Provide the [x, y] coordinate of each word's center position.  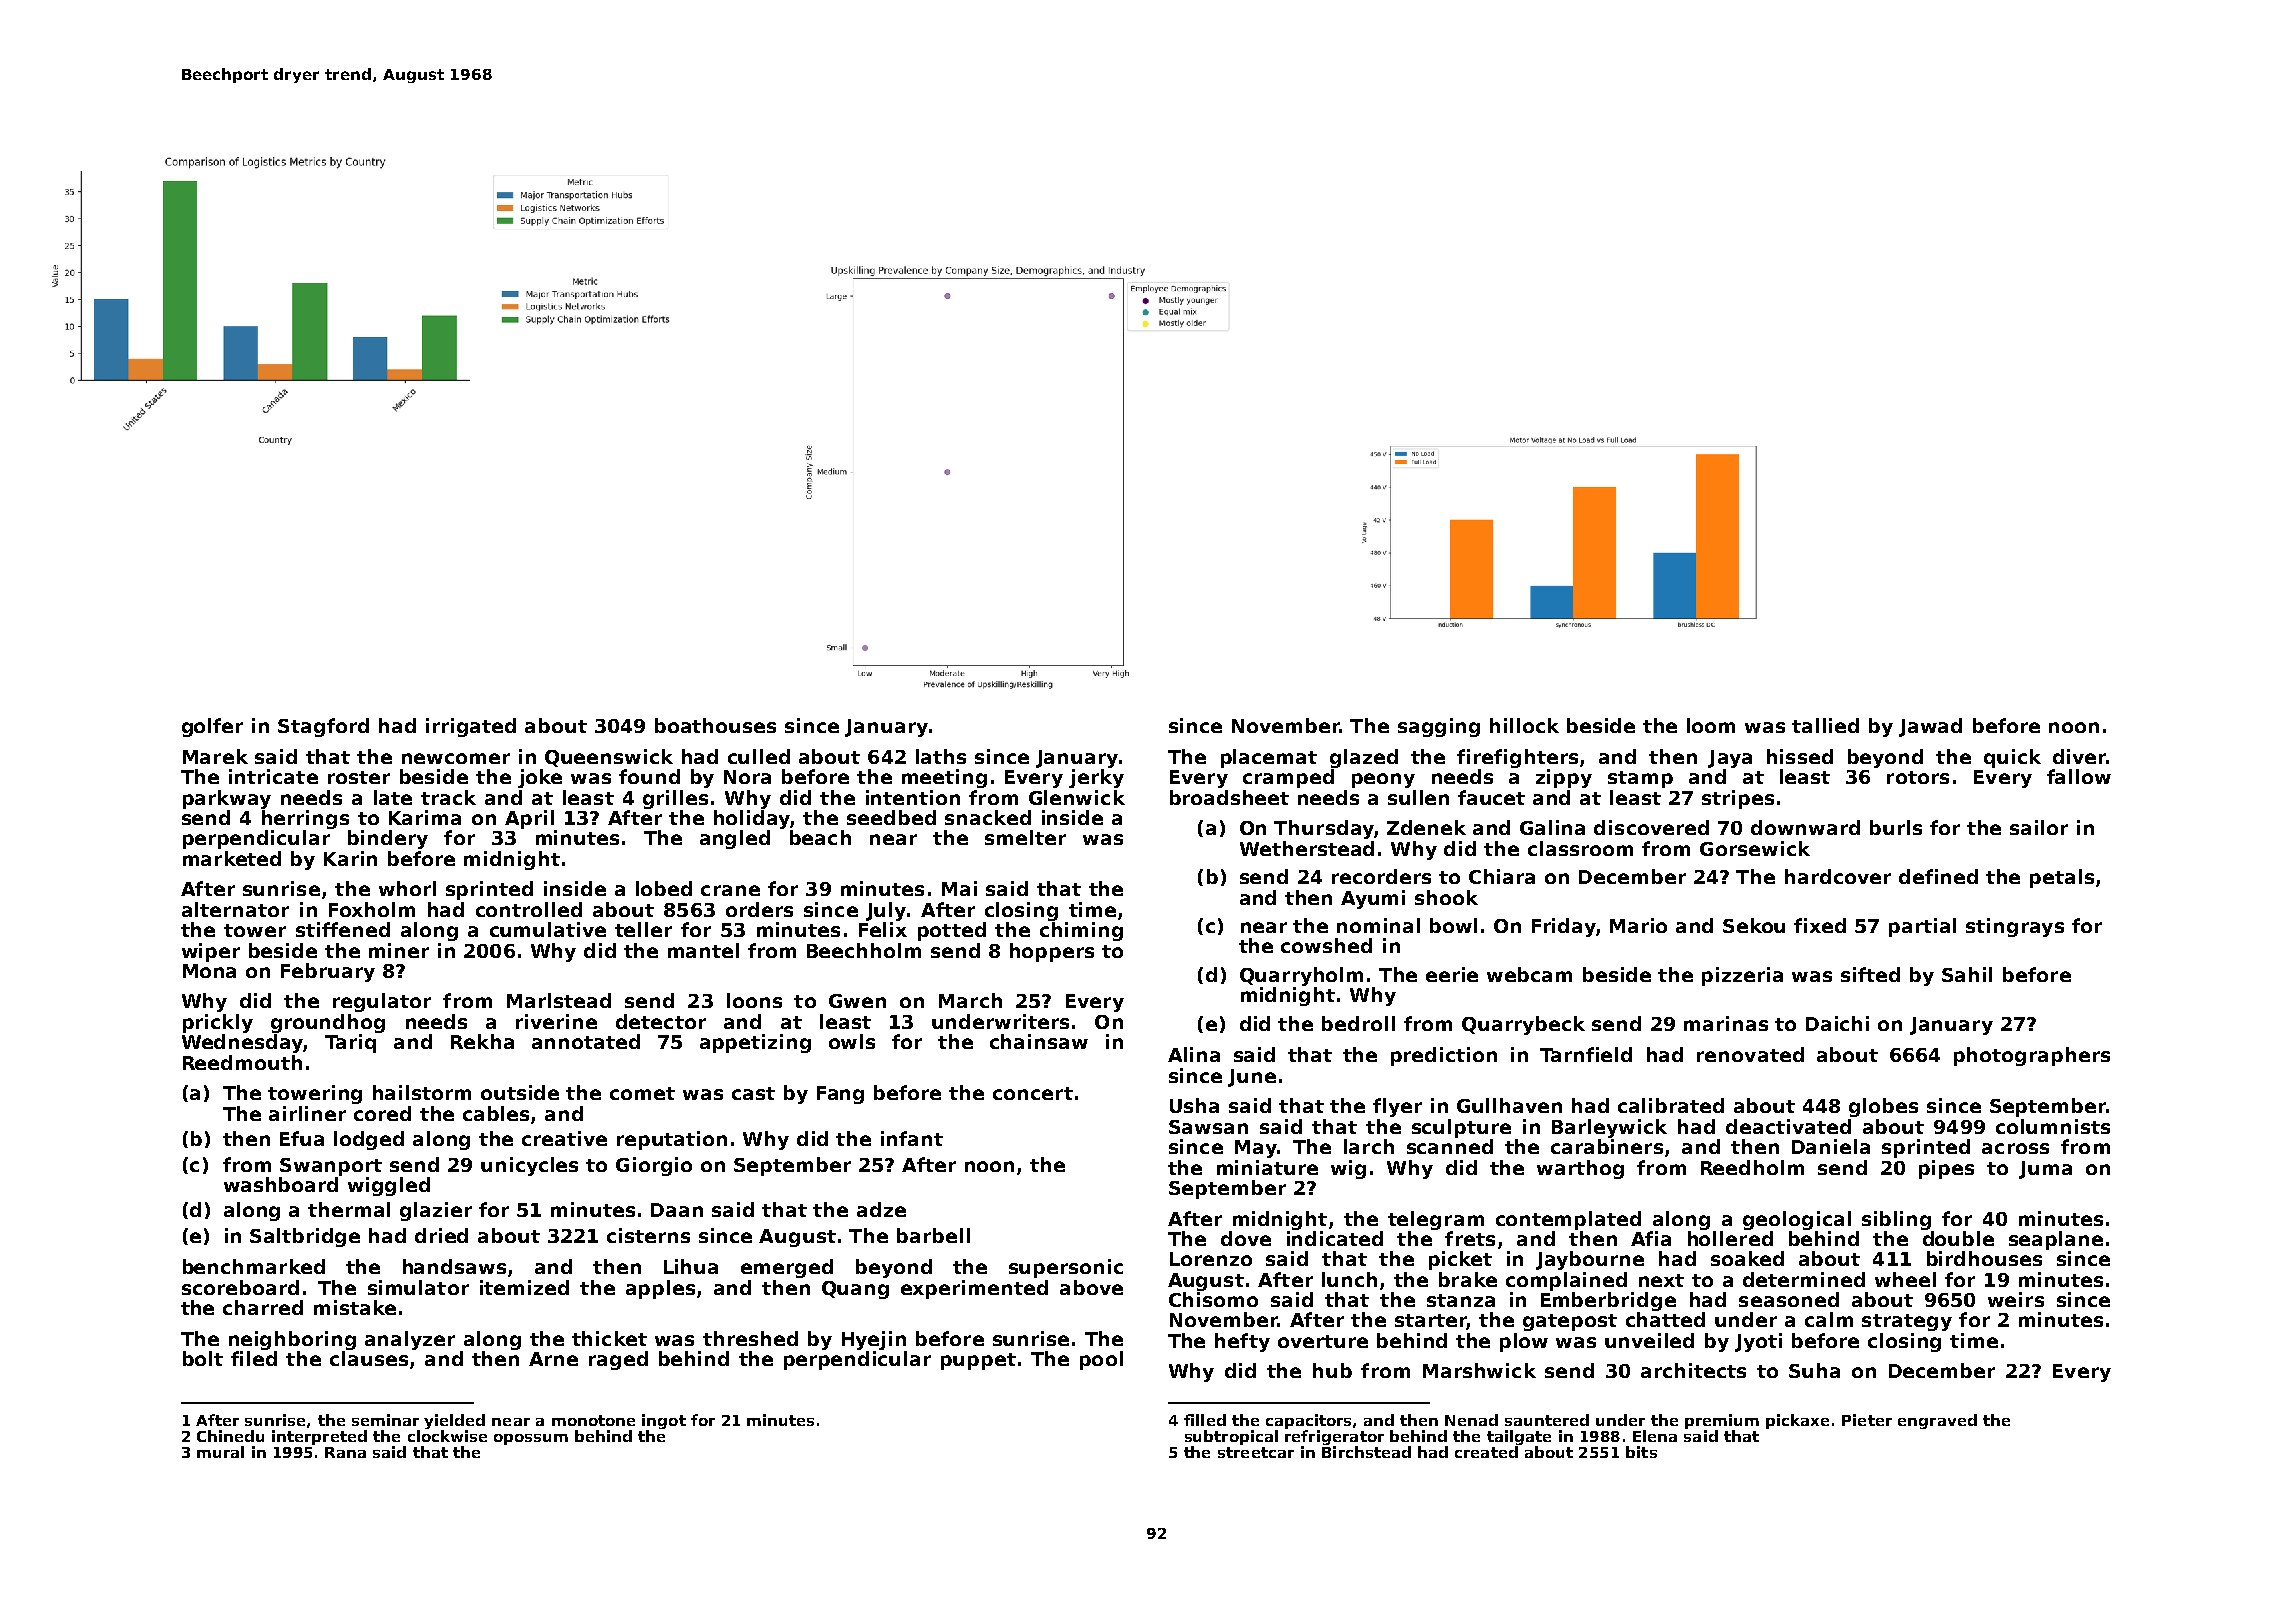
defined [1938, 876]
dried [441, 1235]
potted [952, 931]
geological [1797, 1220]
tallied [1825, 725]
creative [564, 1138]
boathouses [715, 725]
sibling [1896, 1220]
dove [1246, 1238]
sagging [1439, 727]
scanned [1450, 1146]
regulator [382, 1002]
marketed [232, 858]
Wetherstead [1307, 848]
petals [2062, 878]
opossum [531, 1439]
